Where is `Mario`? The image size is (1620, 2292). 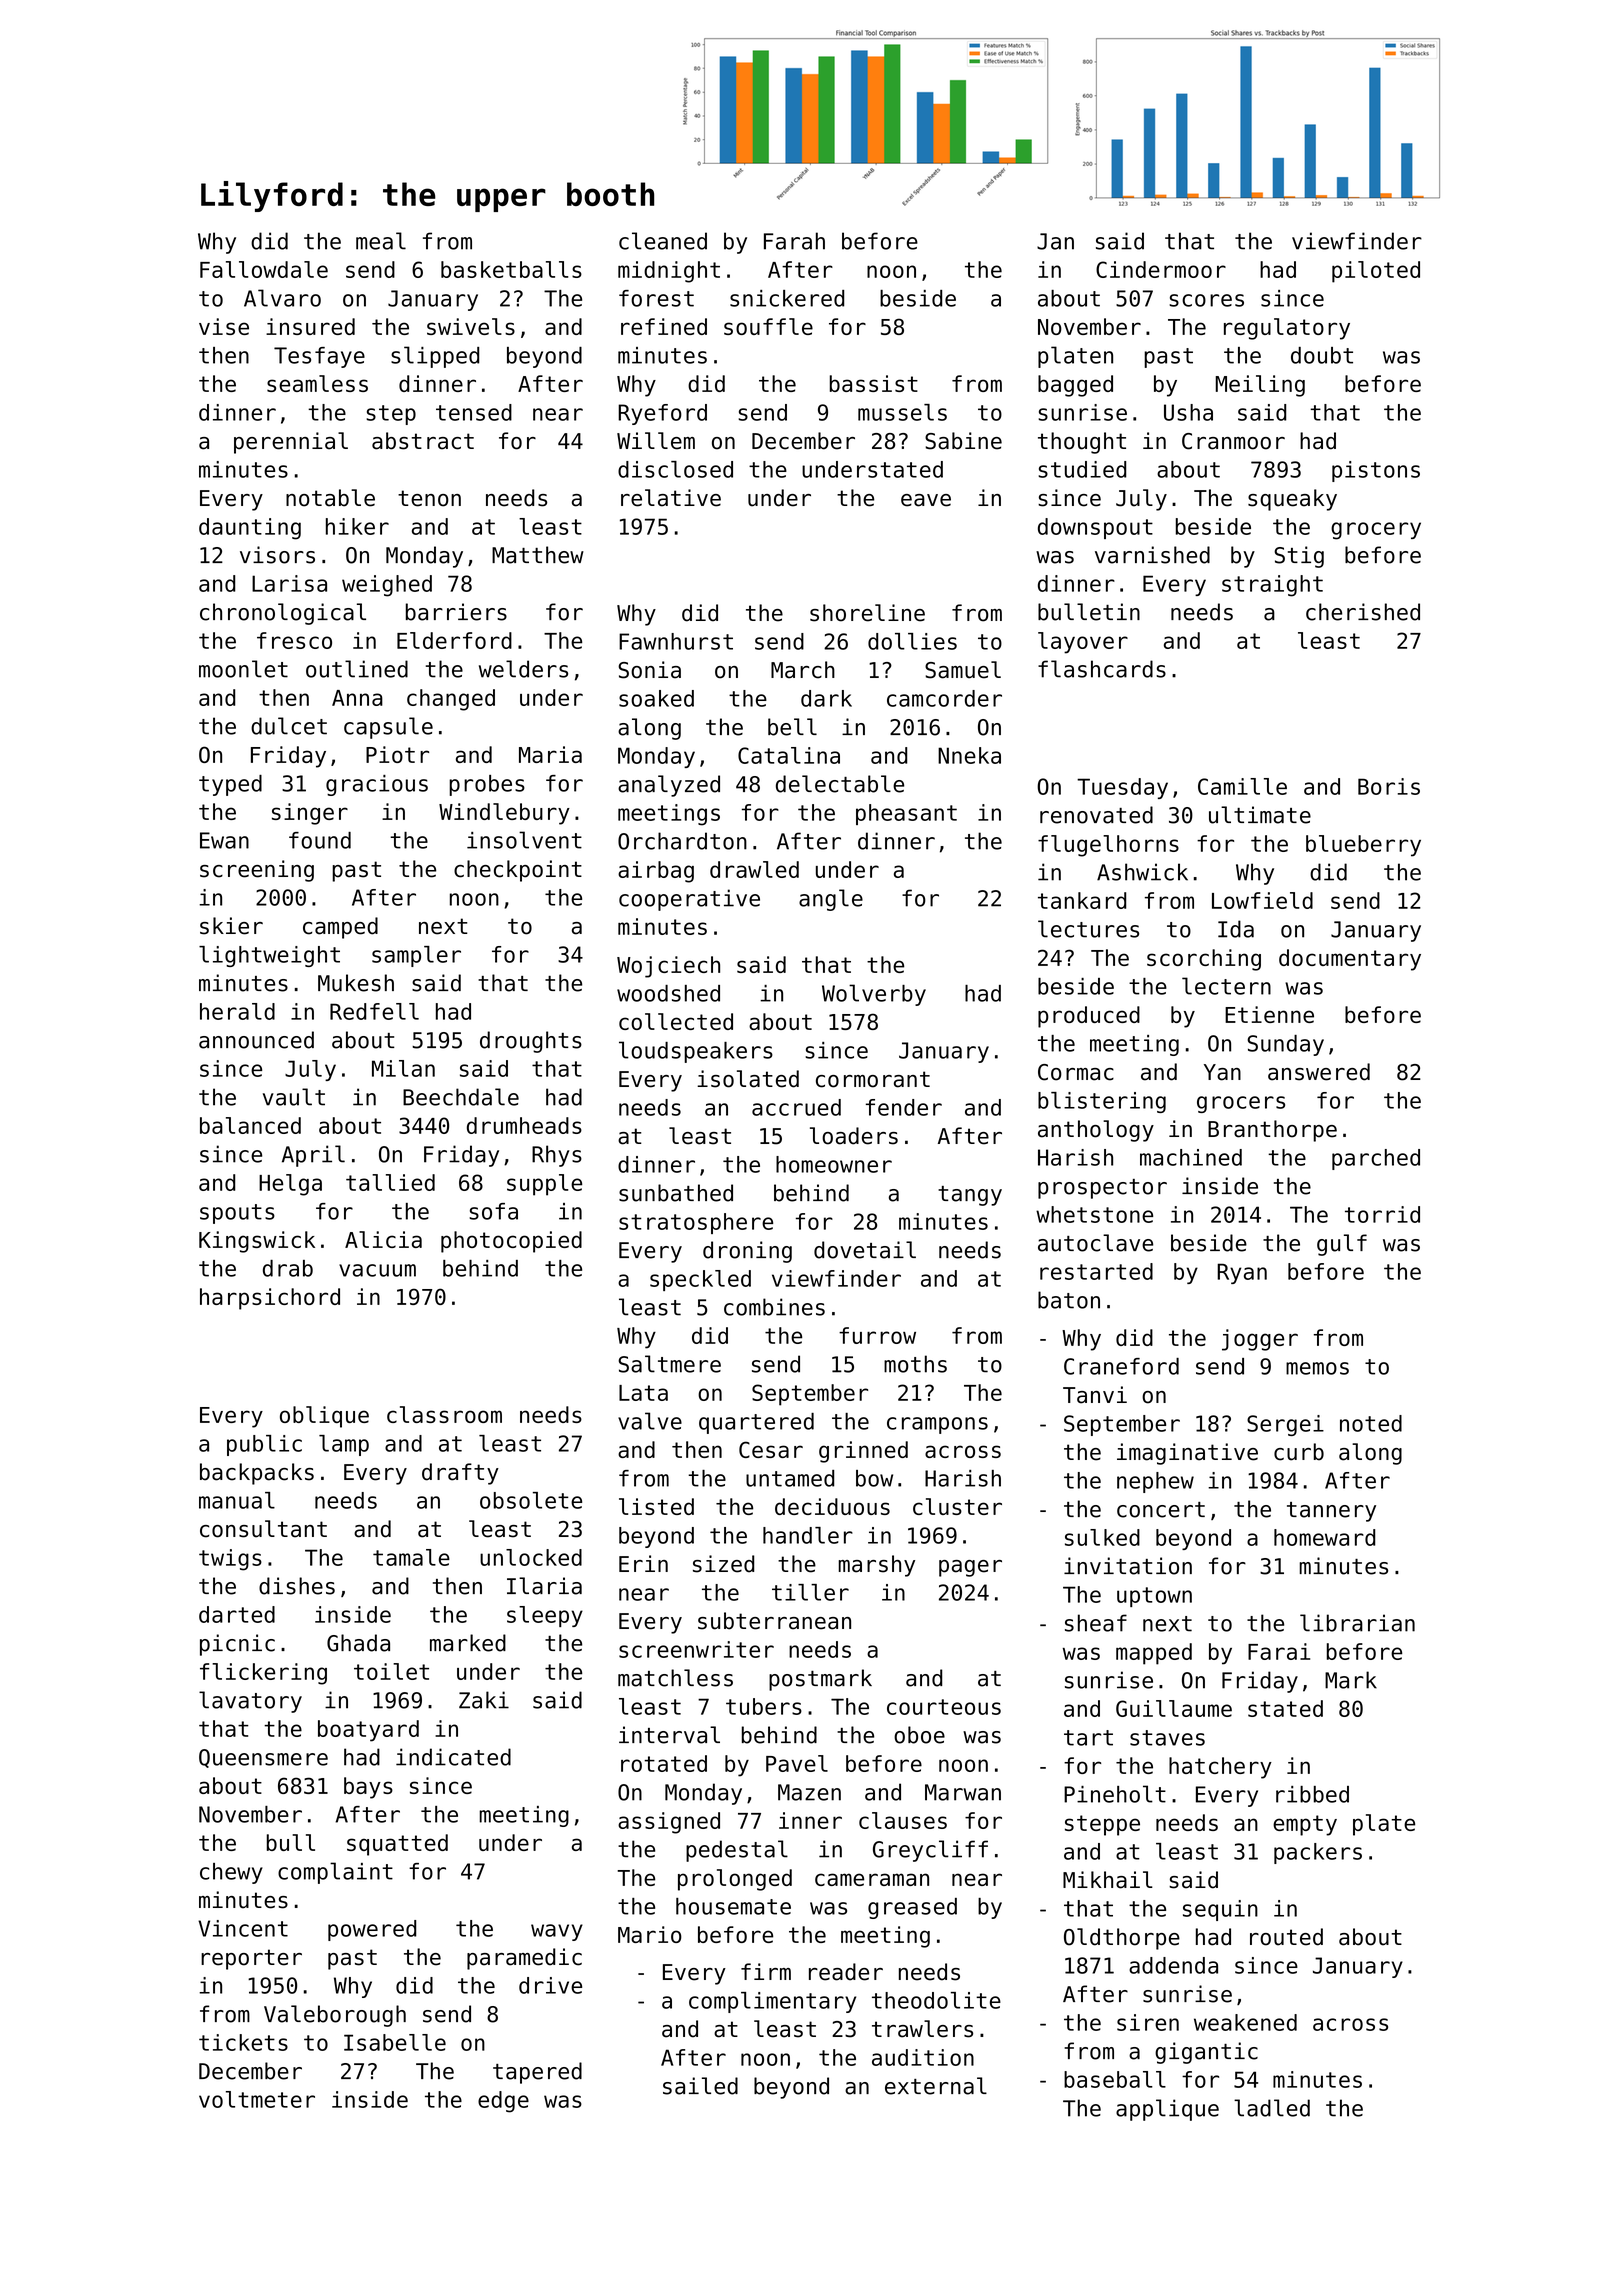 Mario is located at coordinates (650, 1934).
